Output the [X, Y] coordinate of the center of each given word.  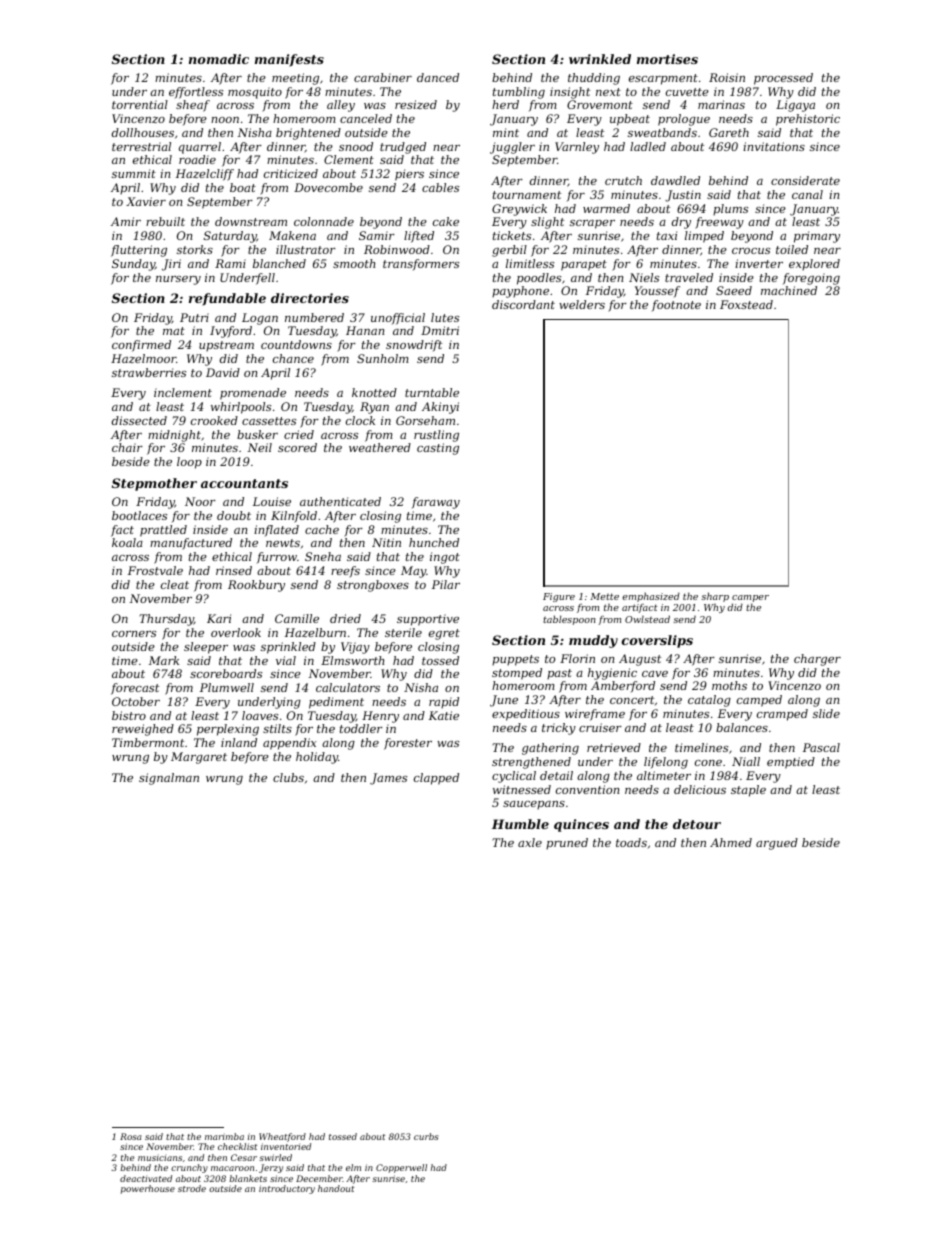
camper [750, 599]
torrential [140, 104]
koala [127, 542]
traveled [689, 277]
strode [192, 1188]
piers [409, 175]
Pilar [446, 584]
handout [336, 1188]
